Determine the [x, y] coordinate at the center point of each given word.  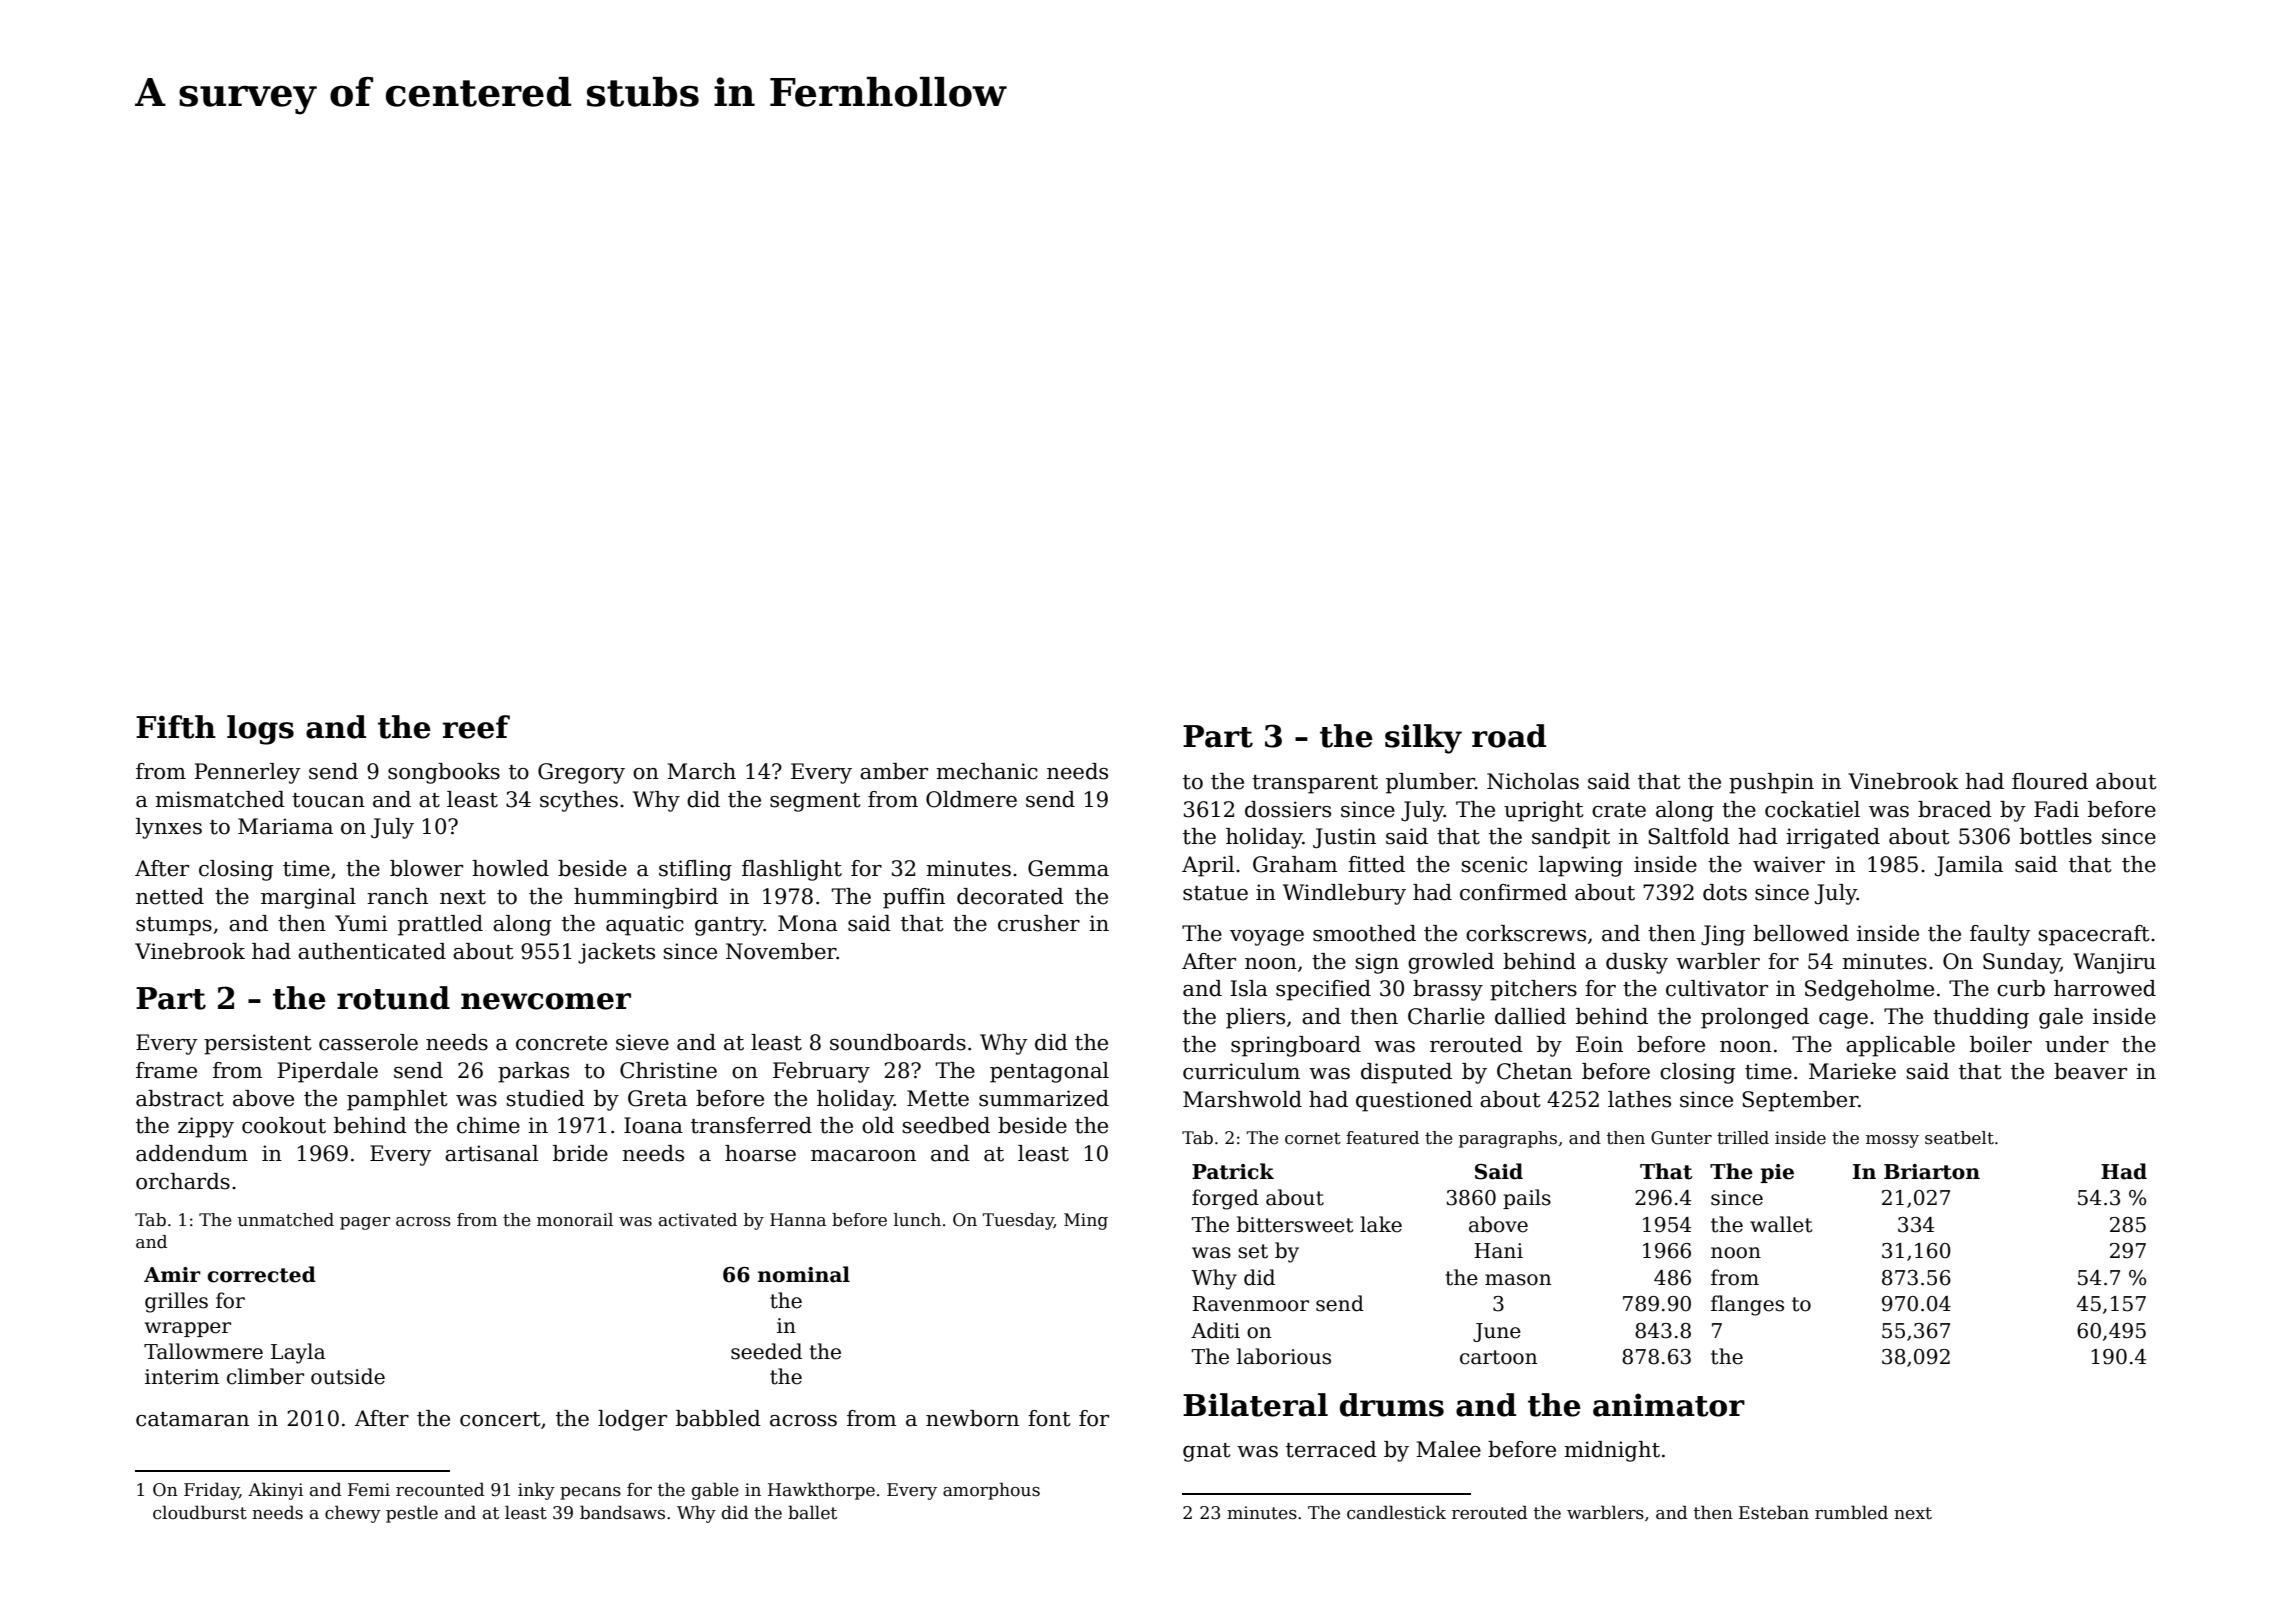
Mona [808, 923]
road [1509, 736]
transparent [1315, 784]
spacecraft [2094, 935]
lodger [632, 1420]
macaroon [863, 1156]
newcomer [546, 1001]
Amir [172, 1274]
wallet [1781, 1224]
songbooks [444, 773]
